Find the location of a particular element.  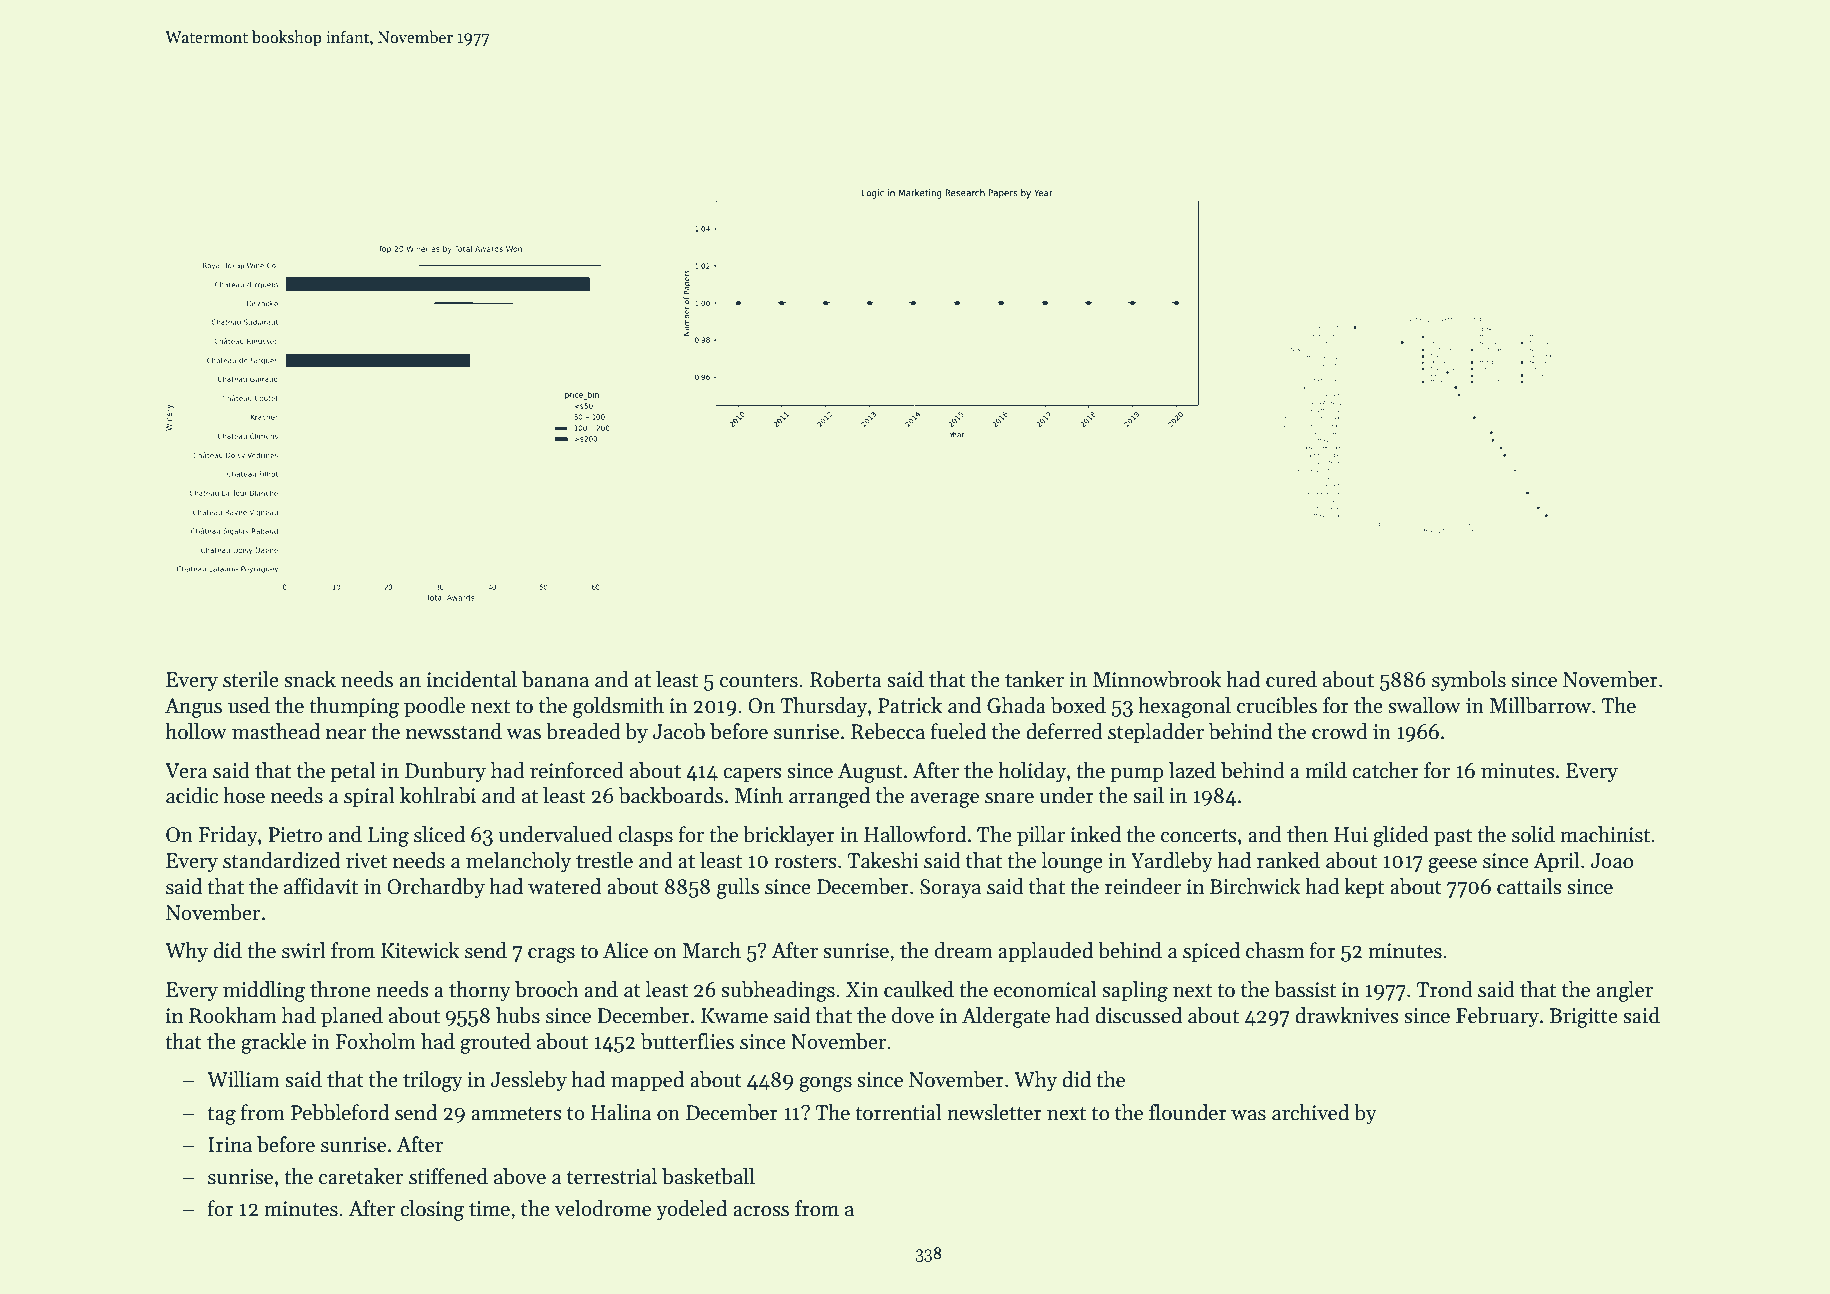

tanker is located at coordinates (1034, 679).
